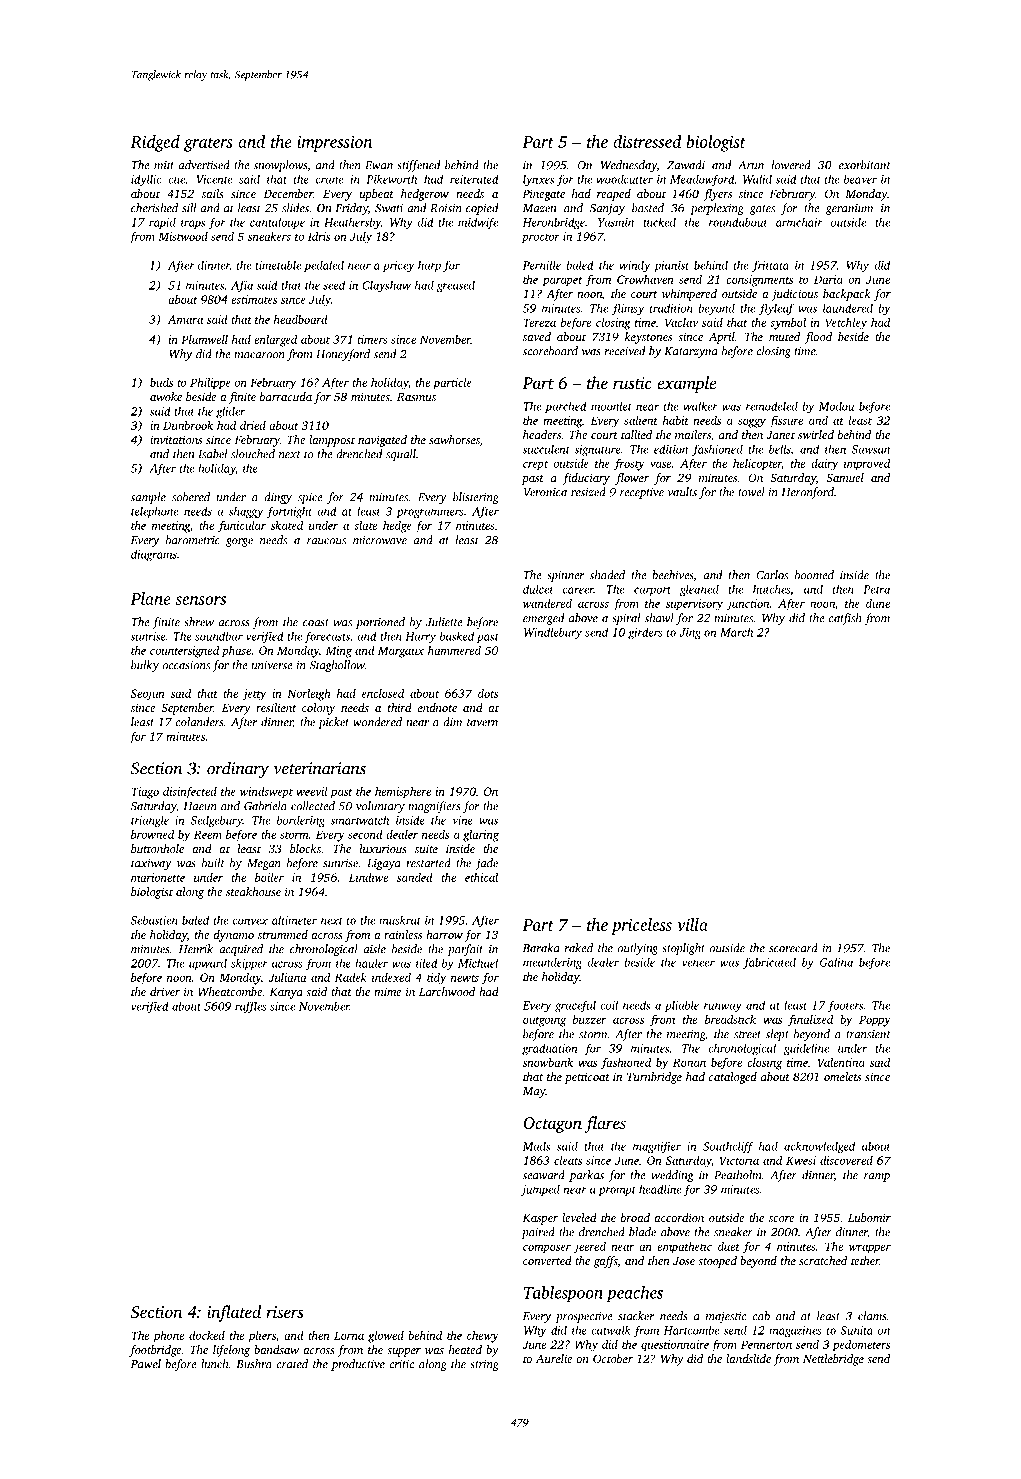 This screenshot has width=1021, height=1479. What do you see at coordinates (566, 407) in the screenshot?
I see `parched` at bounding box center [566, 407].
